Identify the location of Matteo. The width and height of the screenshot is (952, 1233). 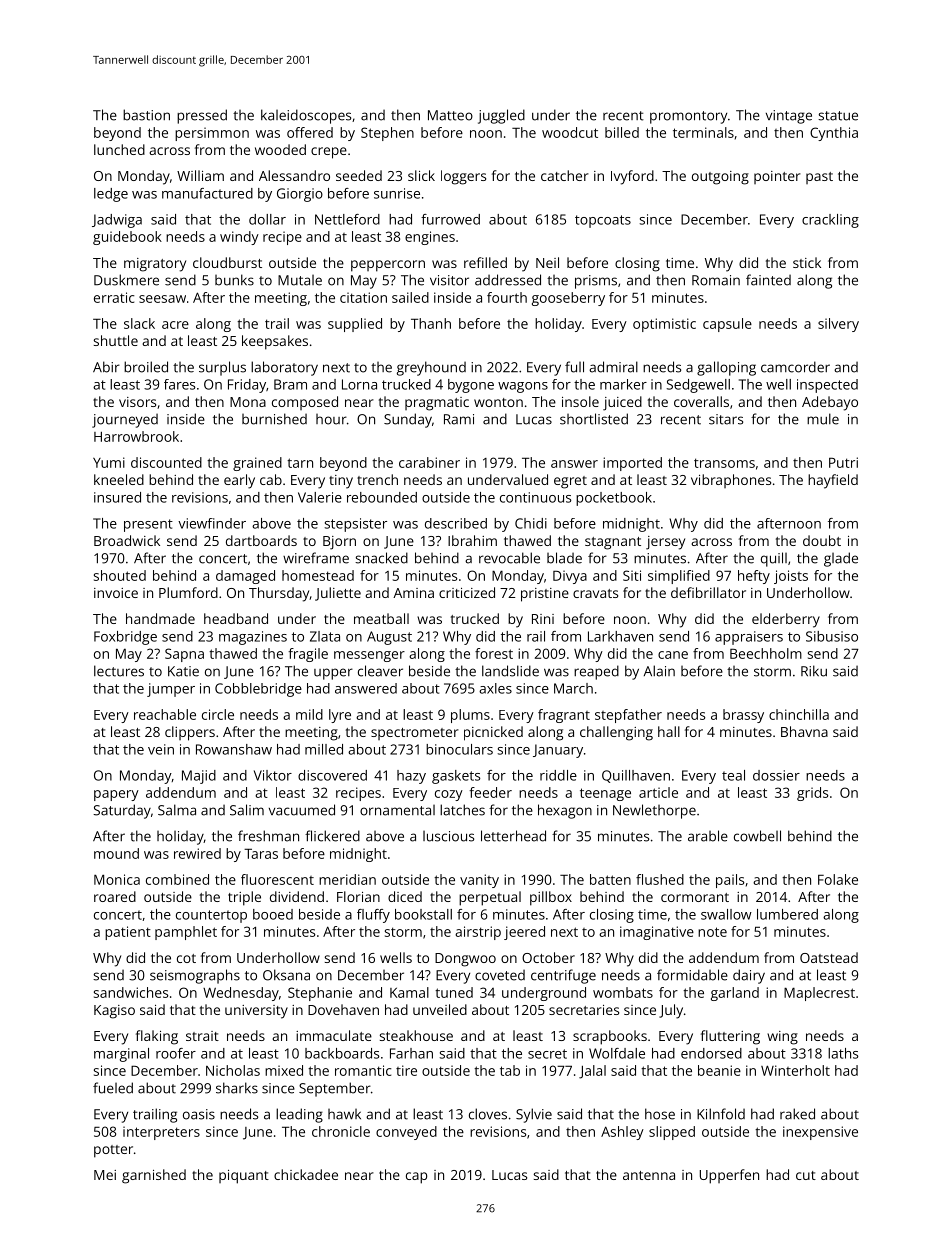
(450, 115).
